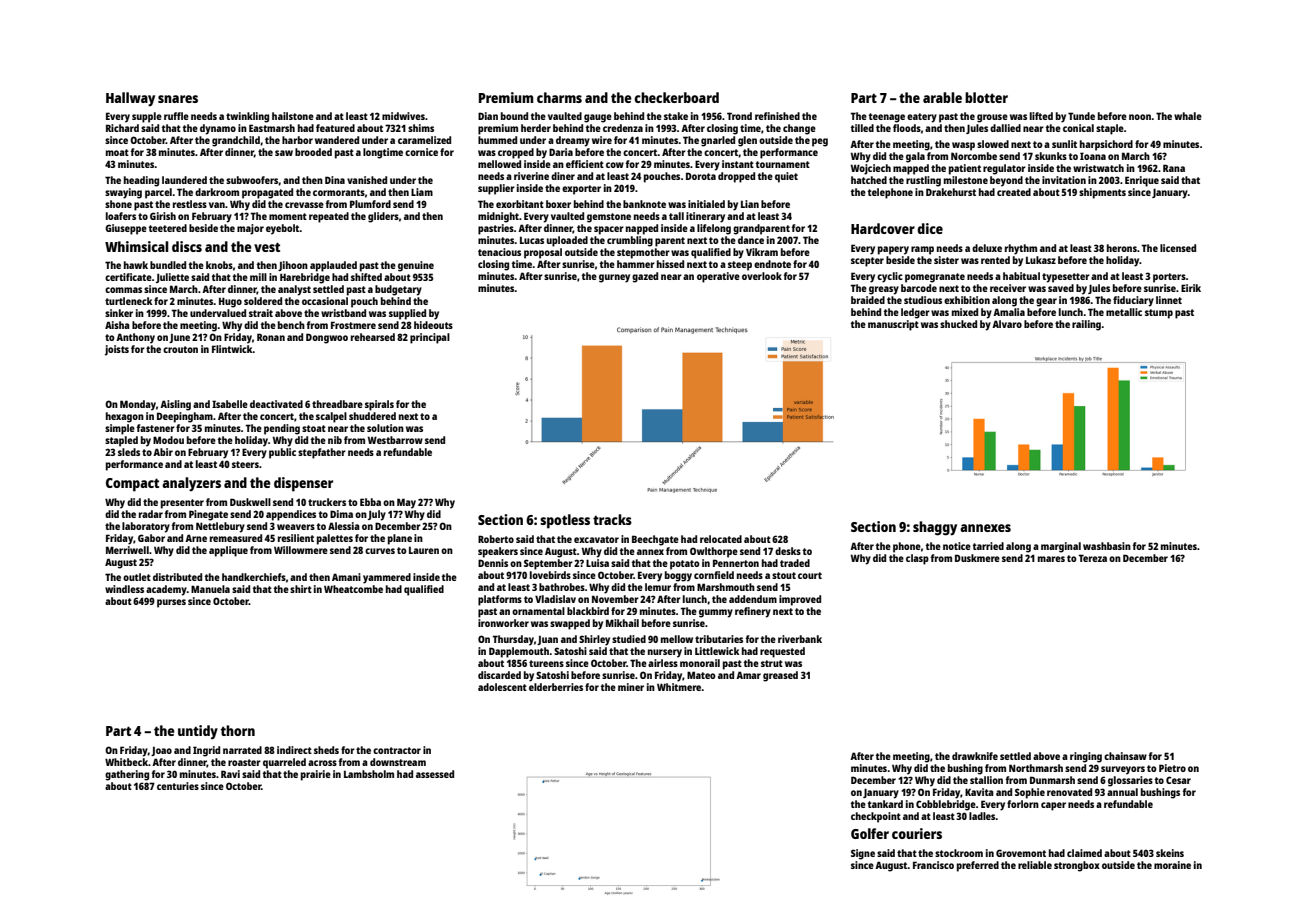 Image resolution: width=1308 pixels, height=924 pixels. Describe the element at coordinates (379, 405) in the screenshot. I see `spirals` at that location.
